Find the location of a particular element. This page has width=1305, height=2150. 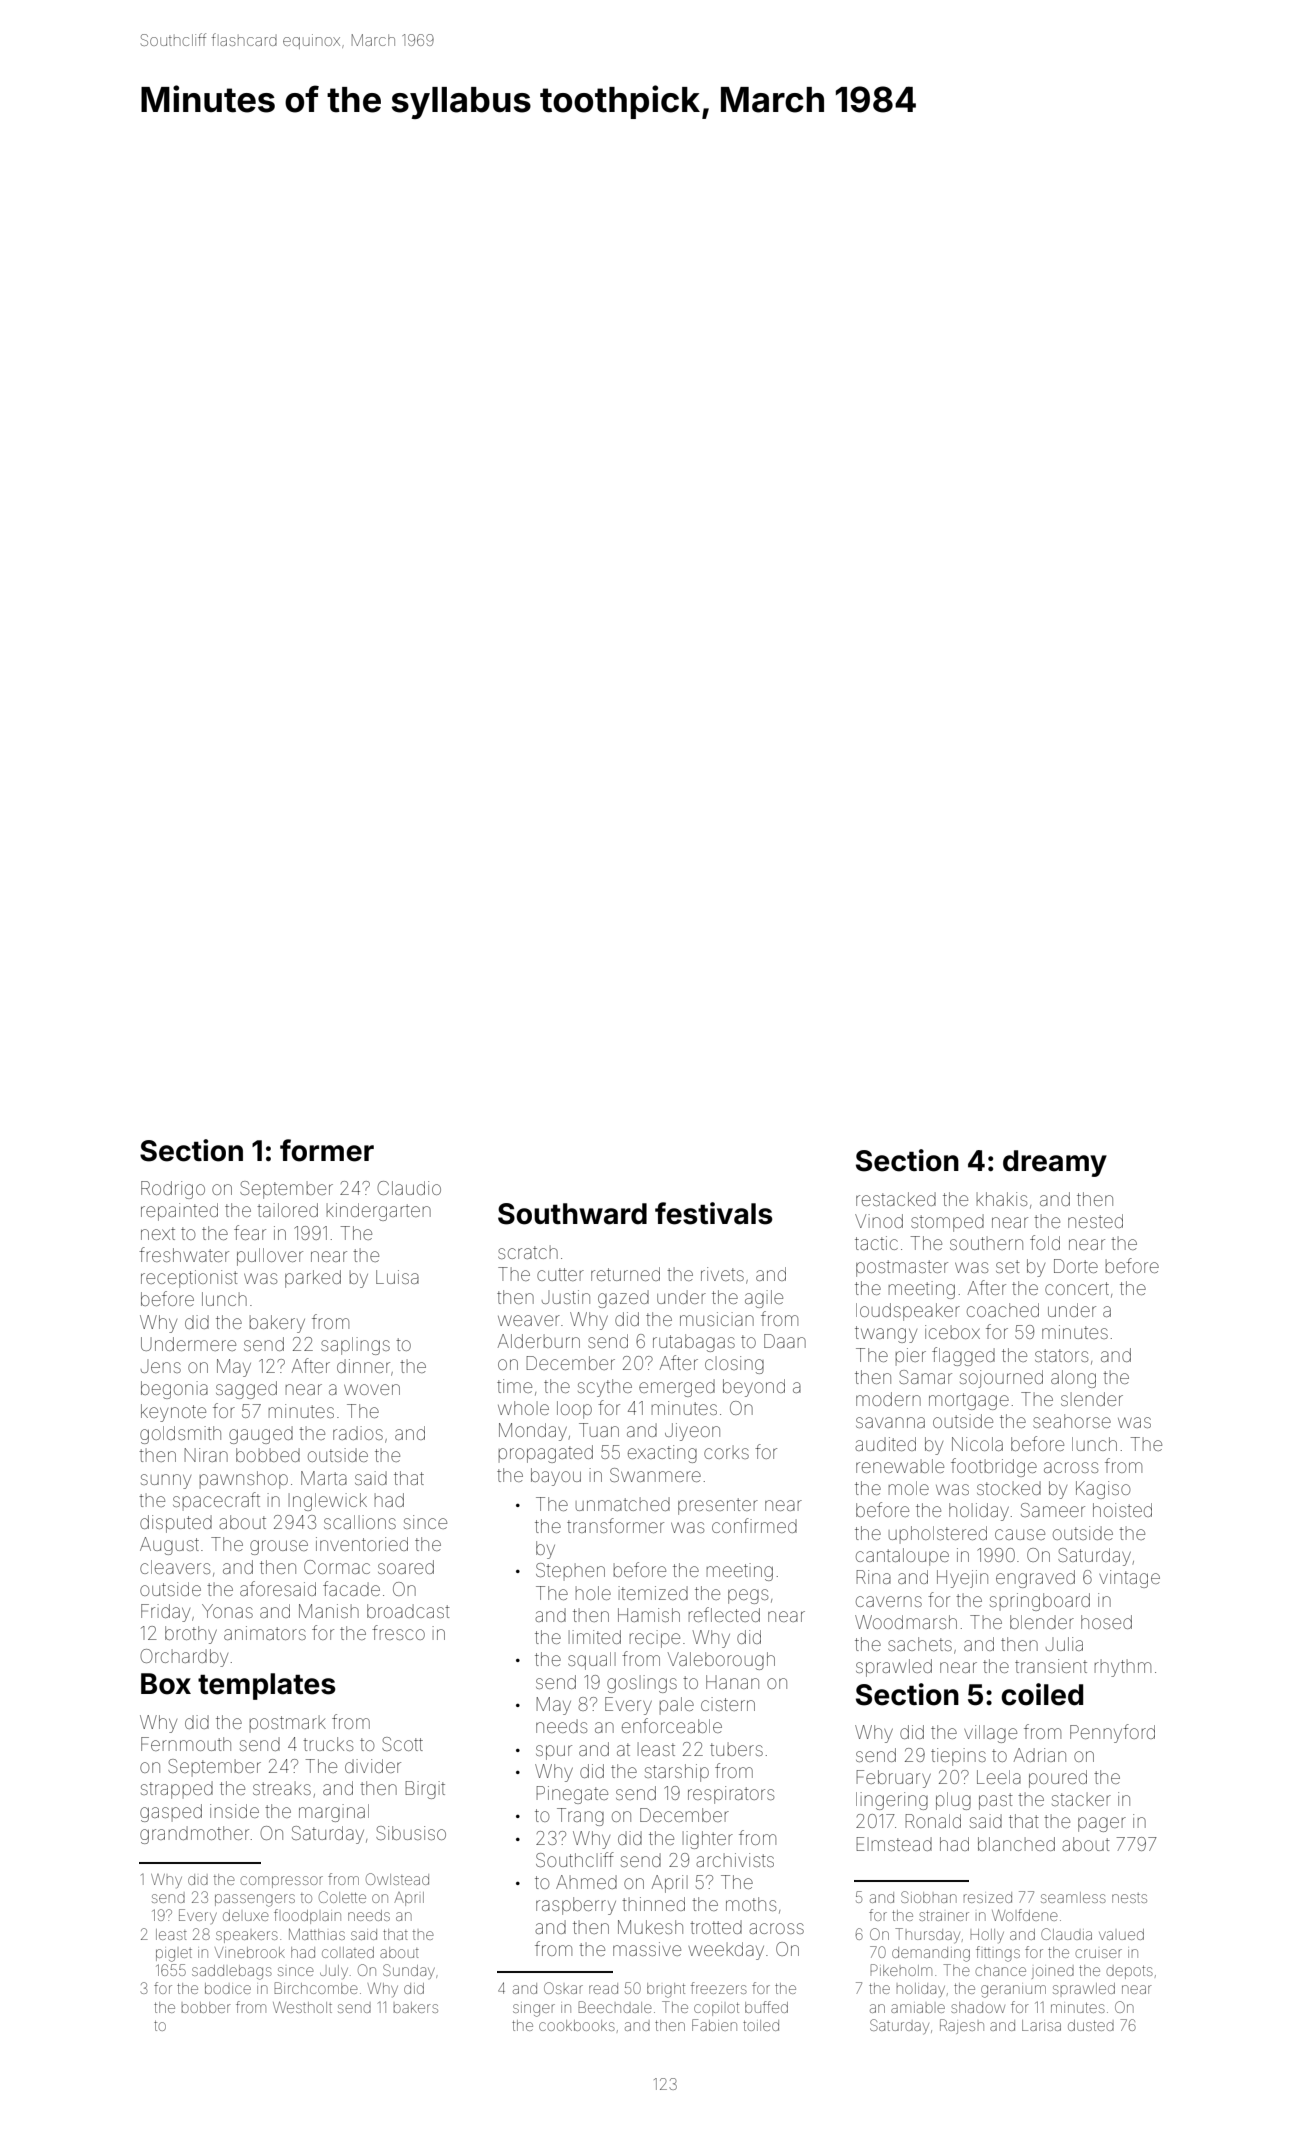

freezers is located at coordinates (719, 1988).
